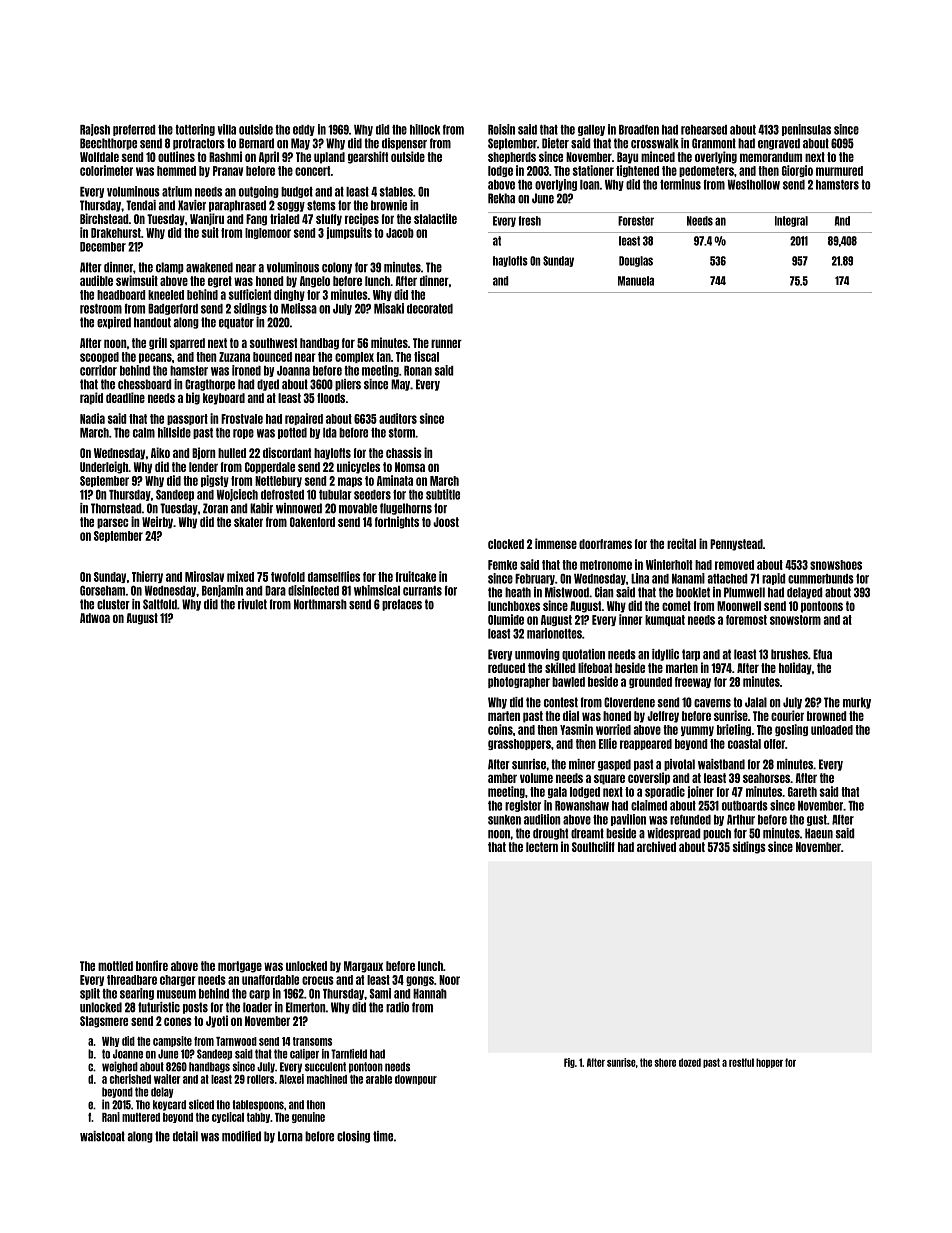  What do you see at coordinates (556, 543) in the document?
I see `immense` at bounding box center [556, 543].
